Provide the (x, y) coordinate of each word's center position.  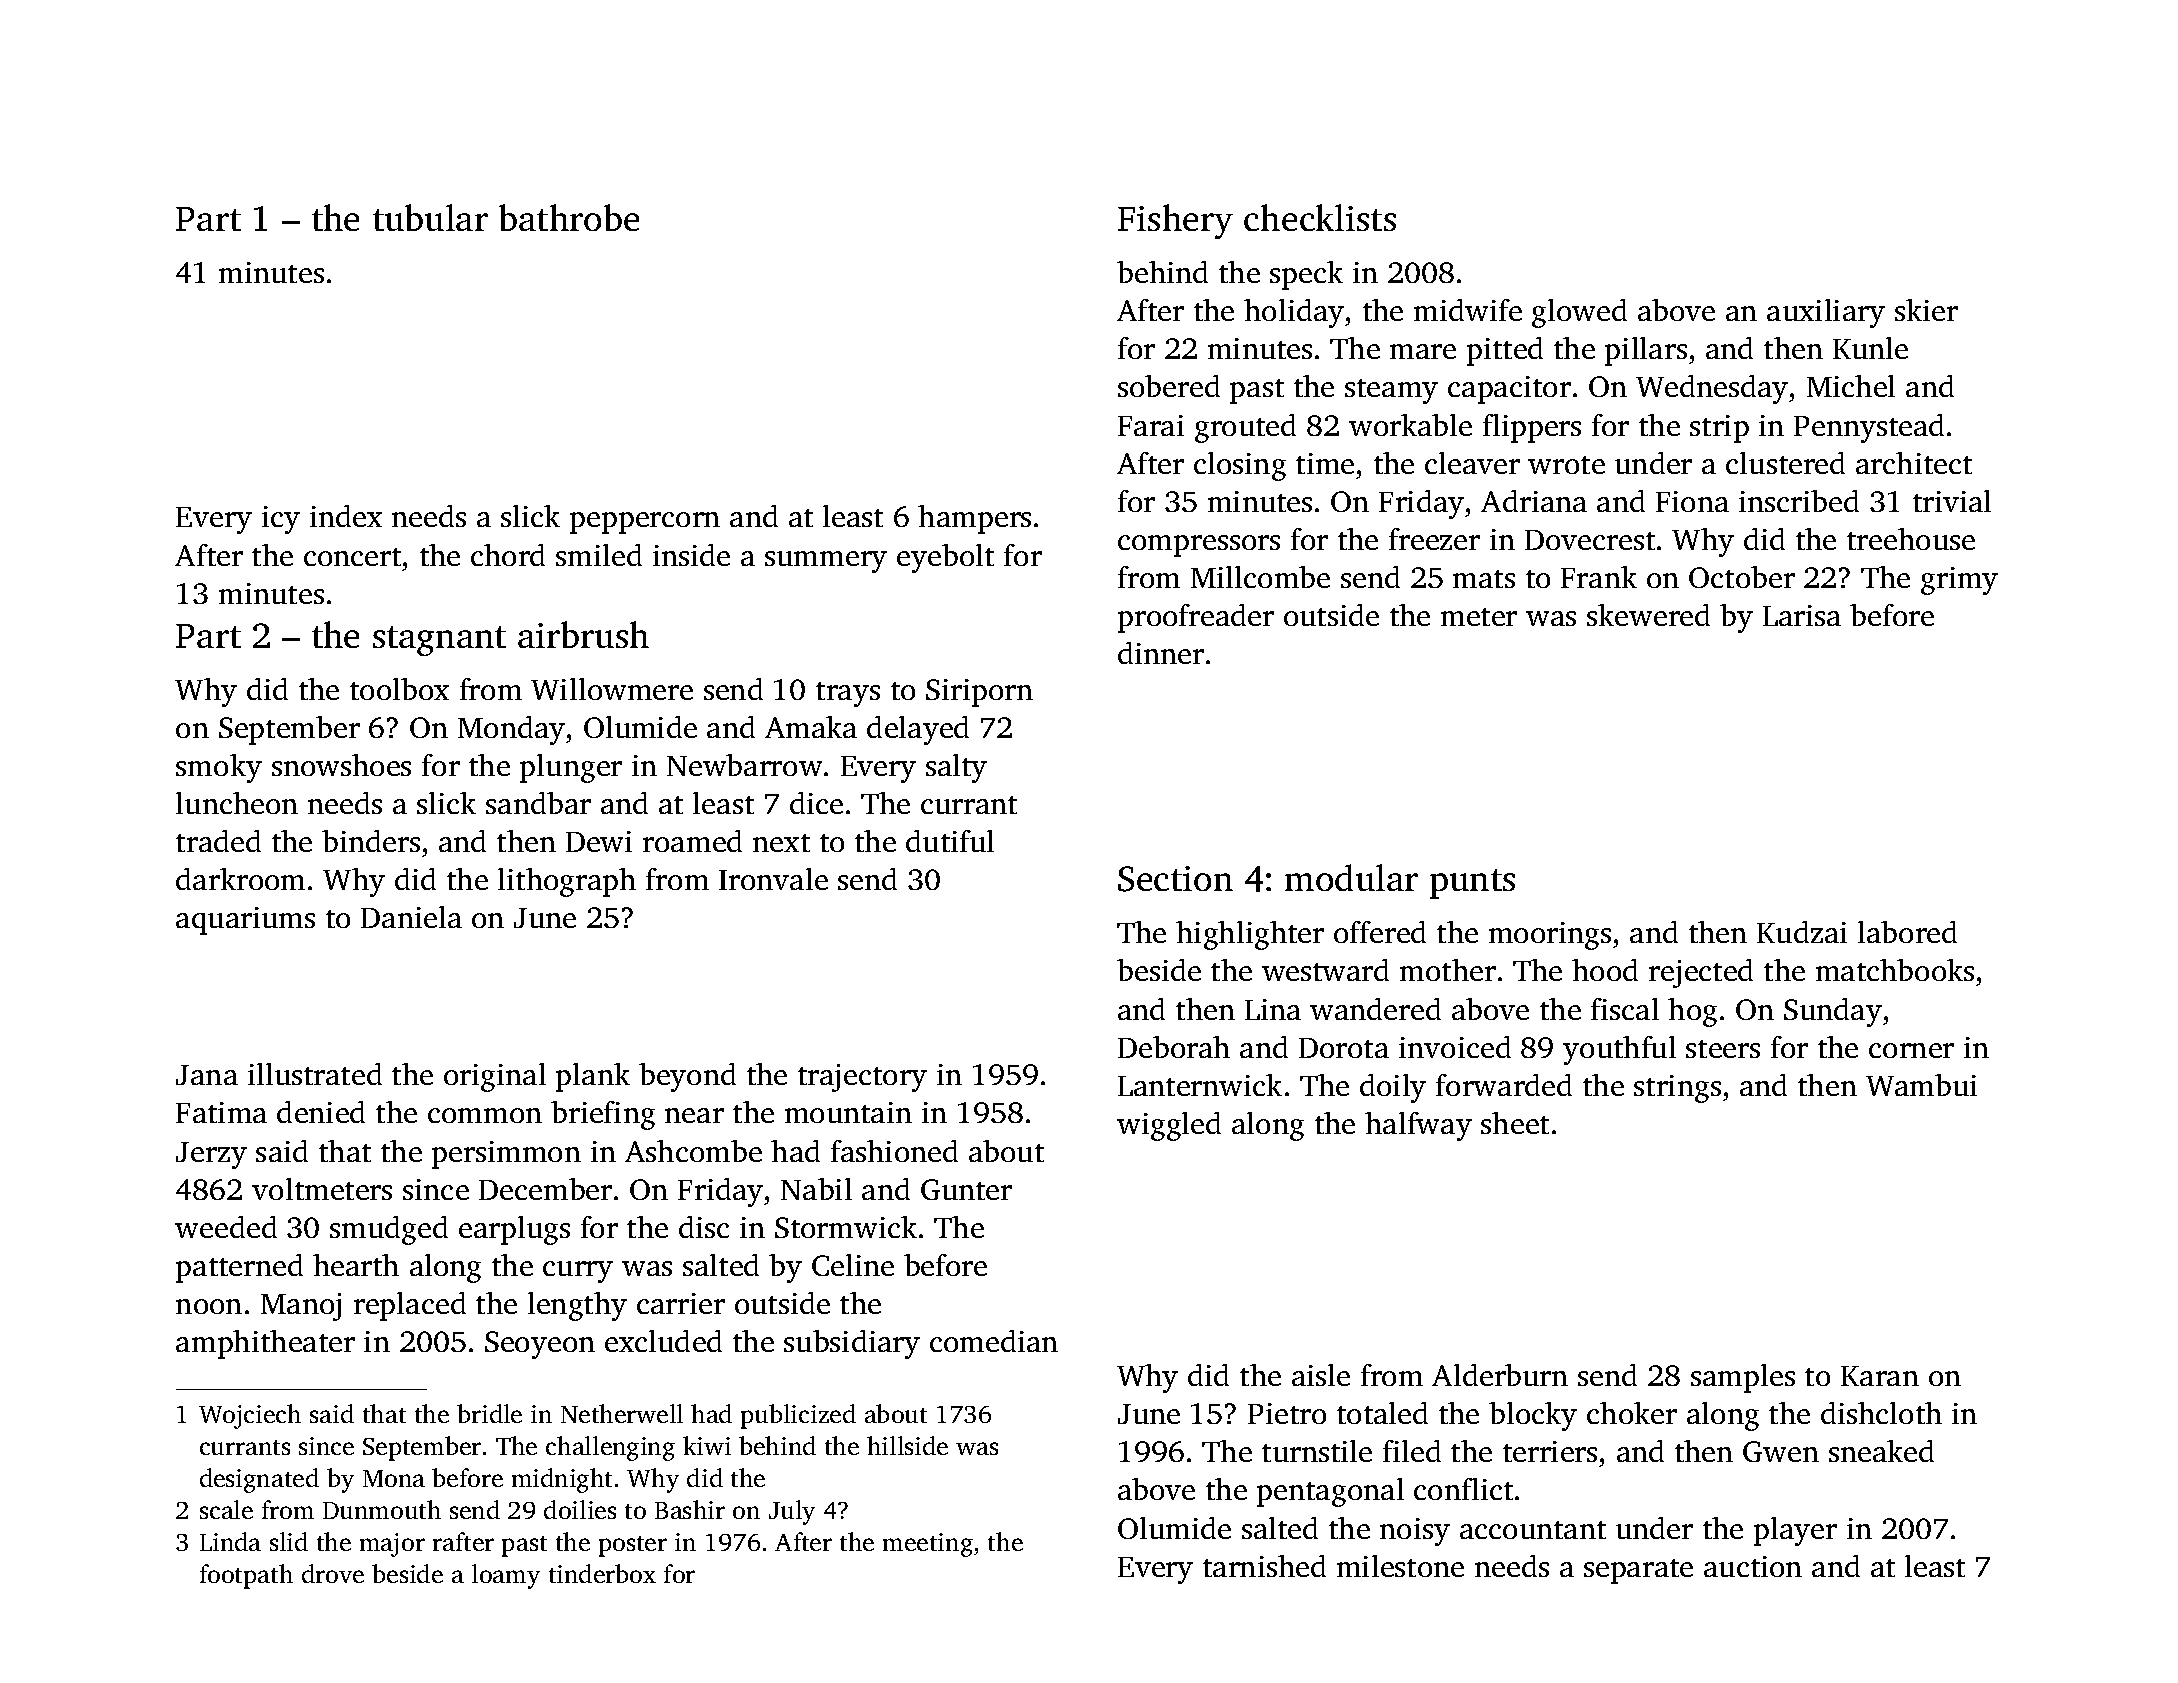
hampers (974, 519)
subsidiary (852, 1344)
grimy (1959, 581)
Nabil (816, 1189)
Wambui (1921, 1085)
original (495, 1077)
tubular (430, 217)
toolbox (399, 689)
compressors (1199, 546)
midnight (562, 1480)
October (1742, 577)
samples (1743, 1378)
